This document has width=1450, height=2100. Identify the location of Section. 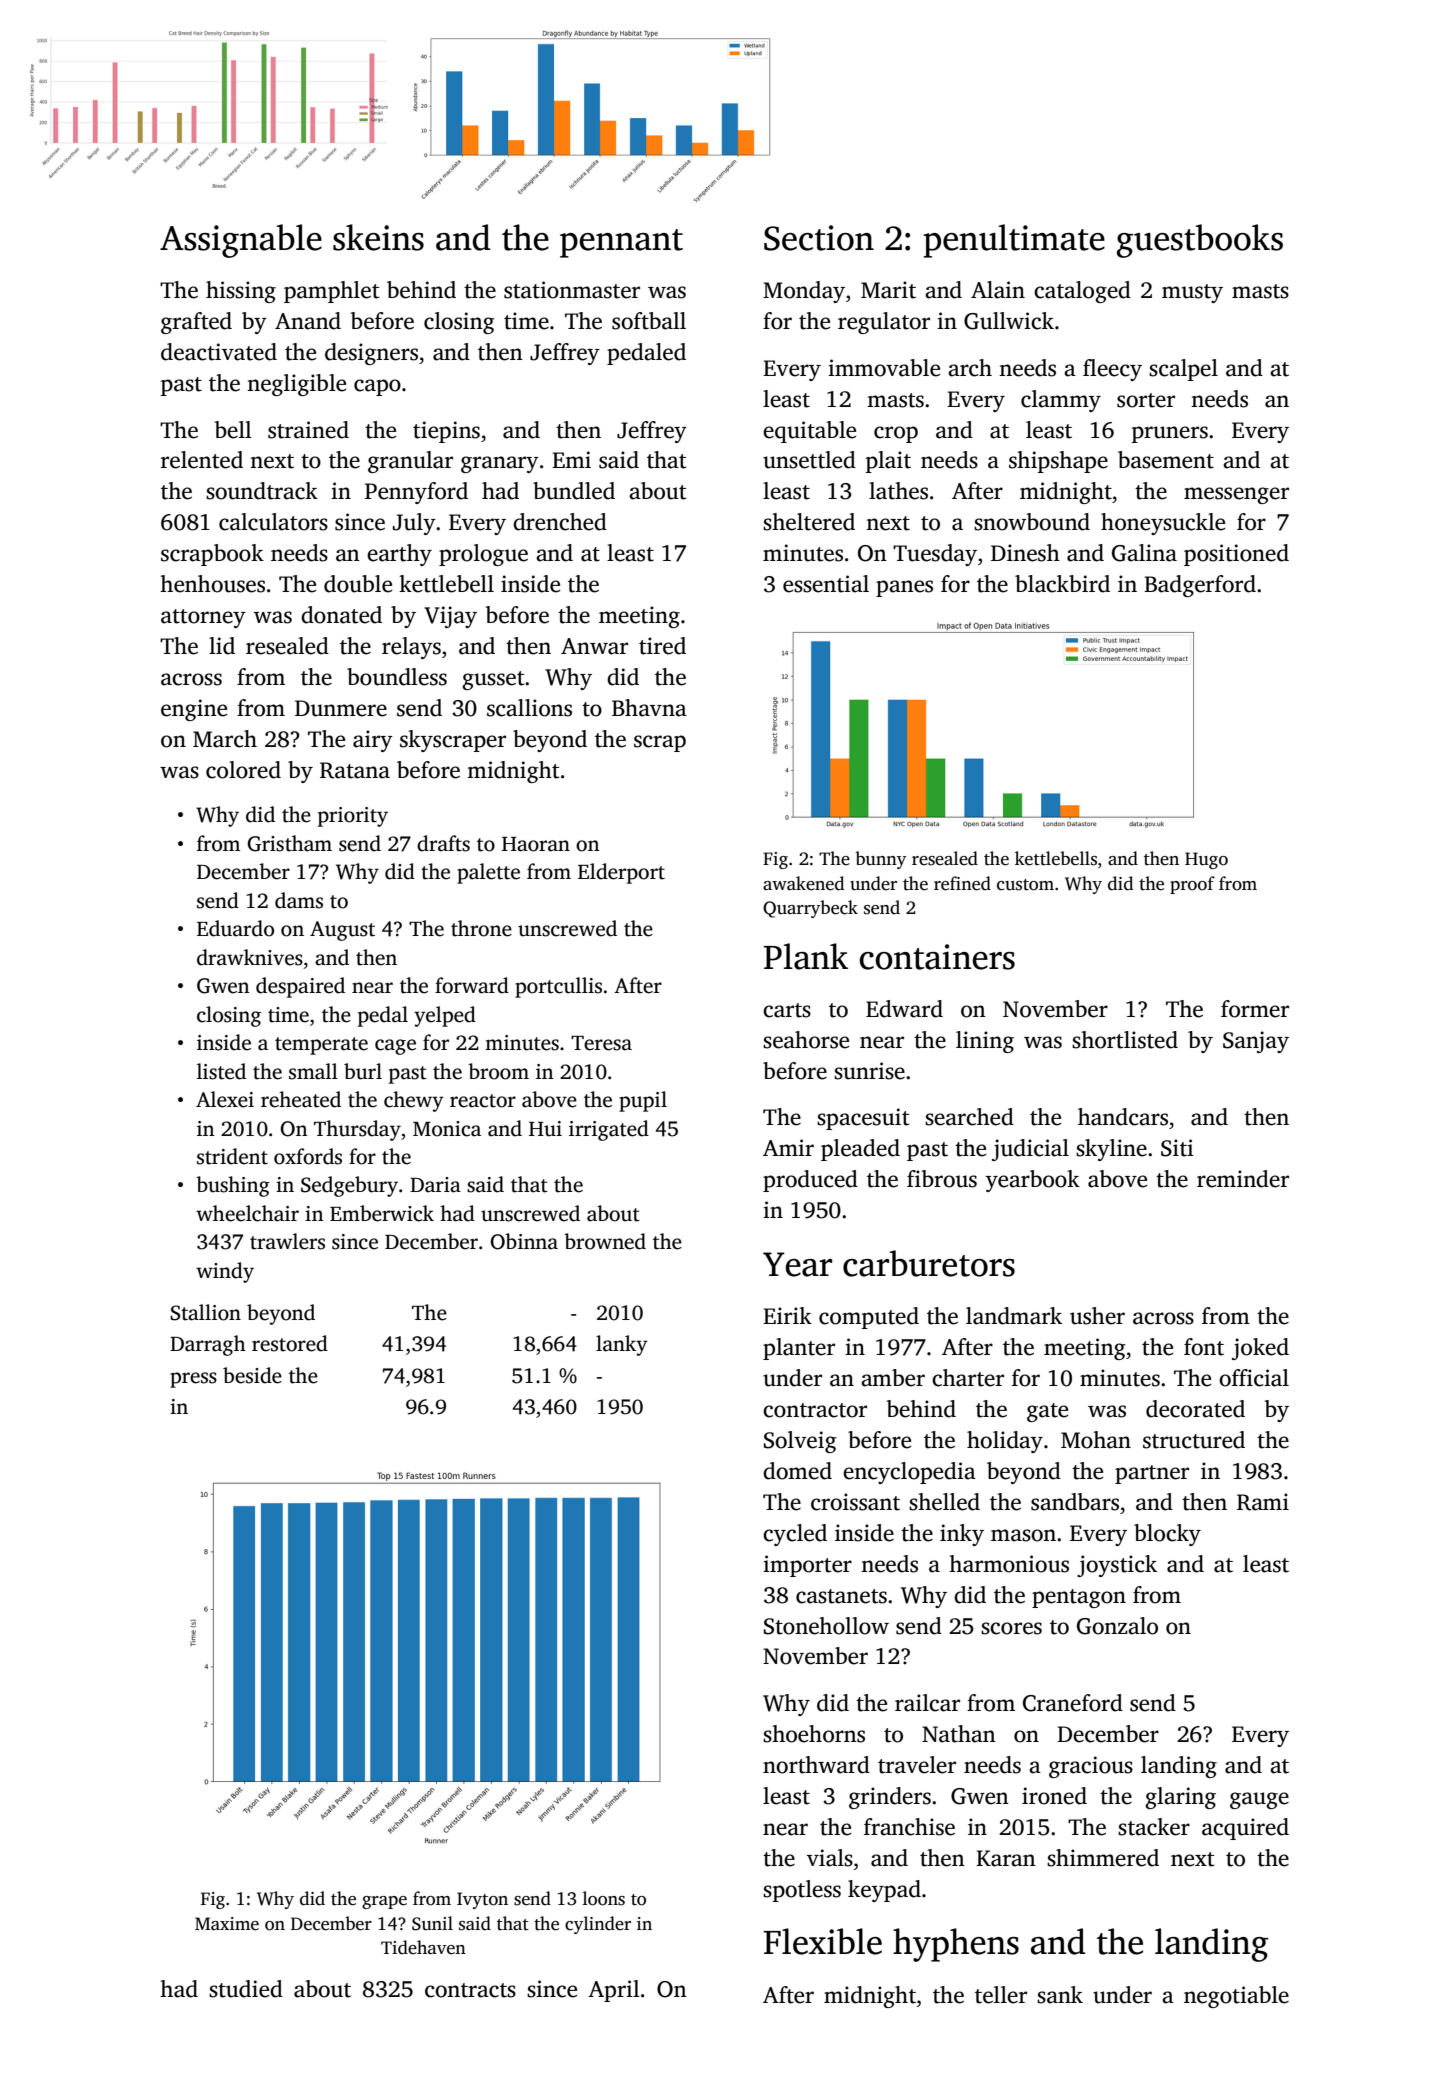
(819, 238).
